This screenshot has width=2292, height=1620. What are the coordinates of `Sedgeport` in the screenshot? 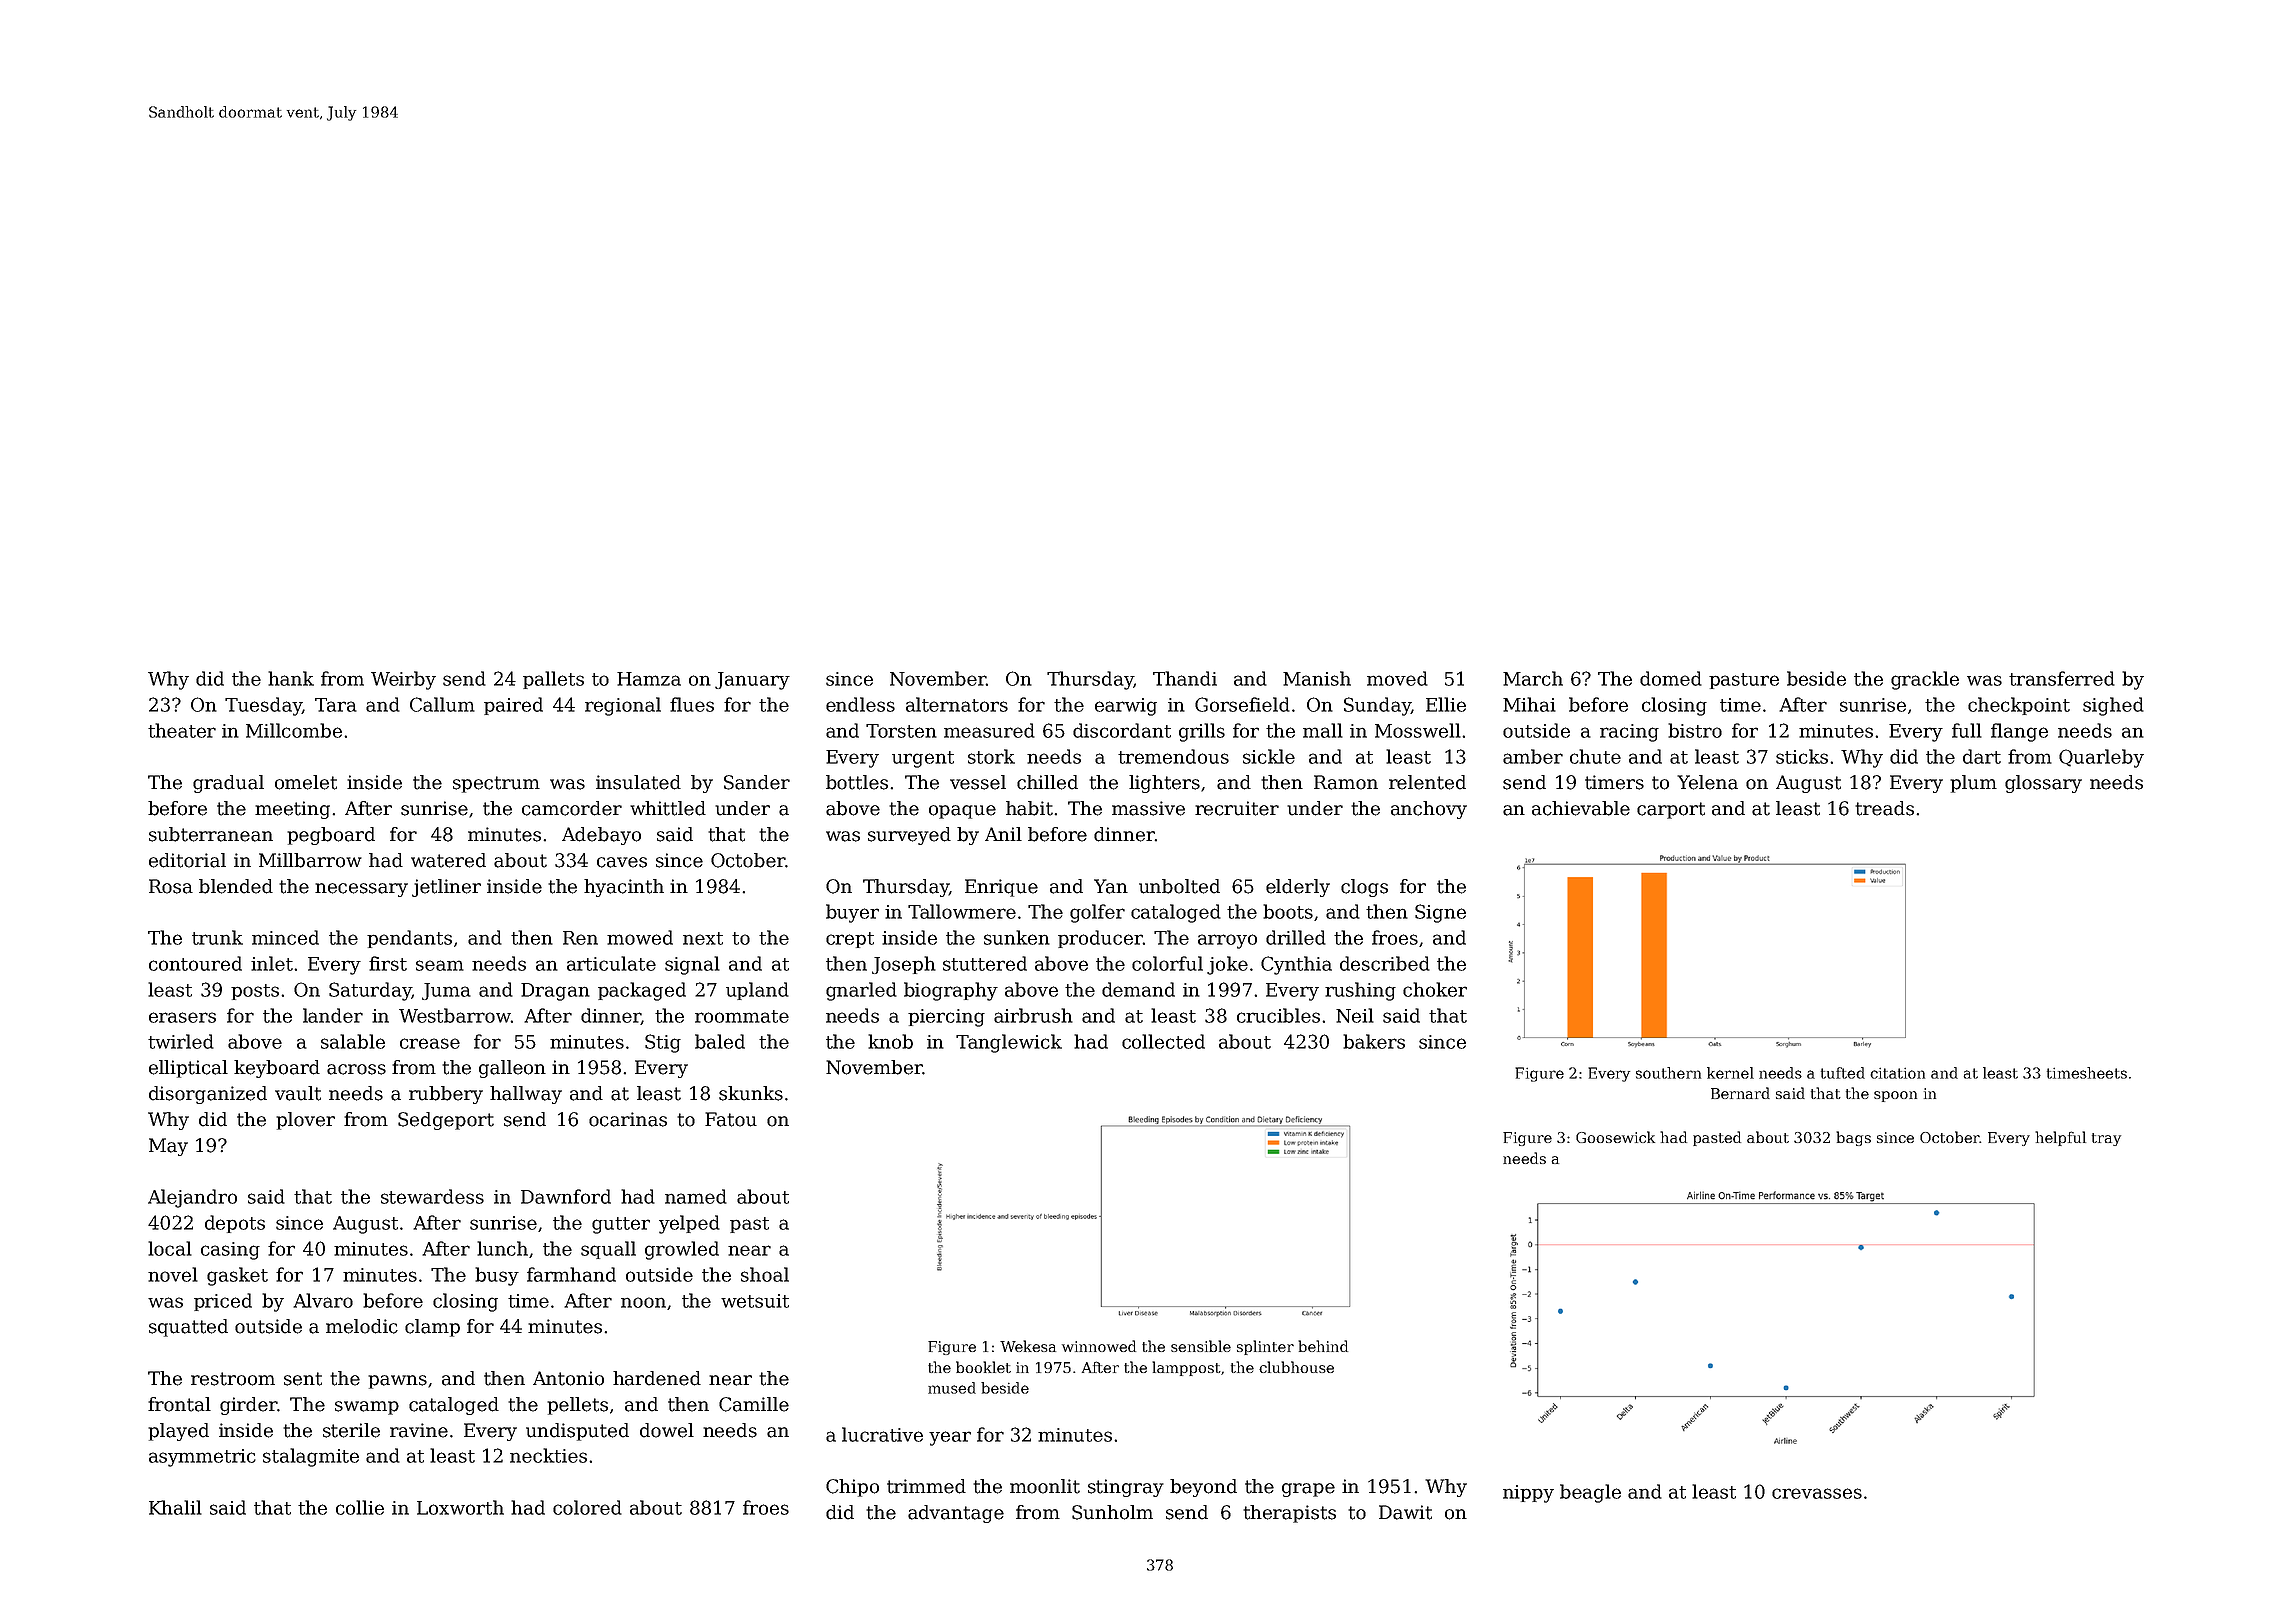 It's located at (446, 1121).
